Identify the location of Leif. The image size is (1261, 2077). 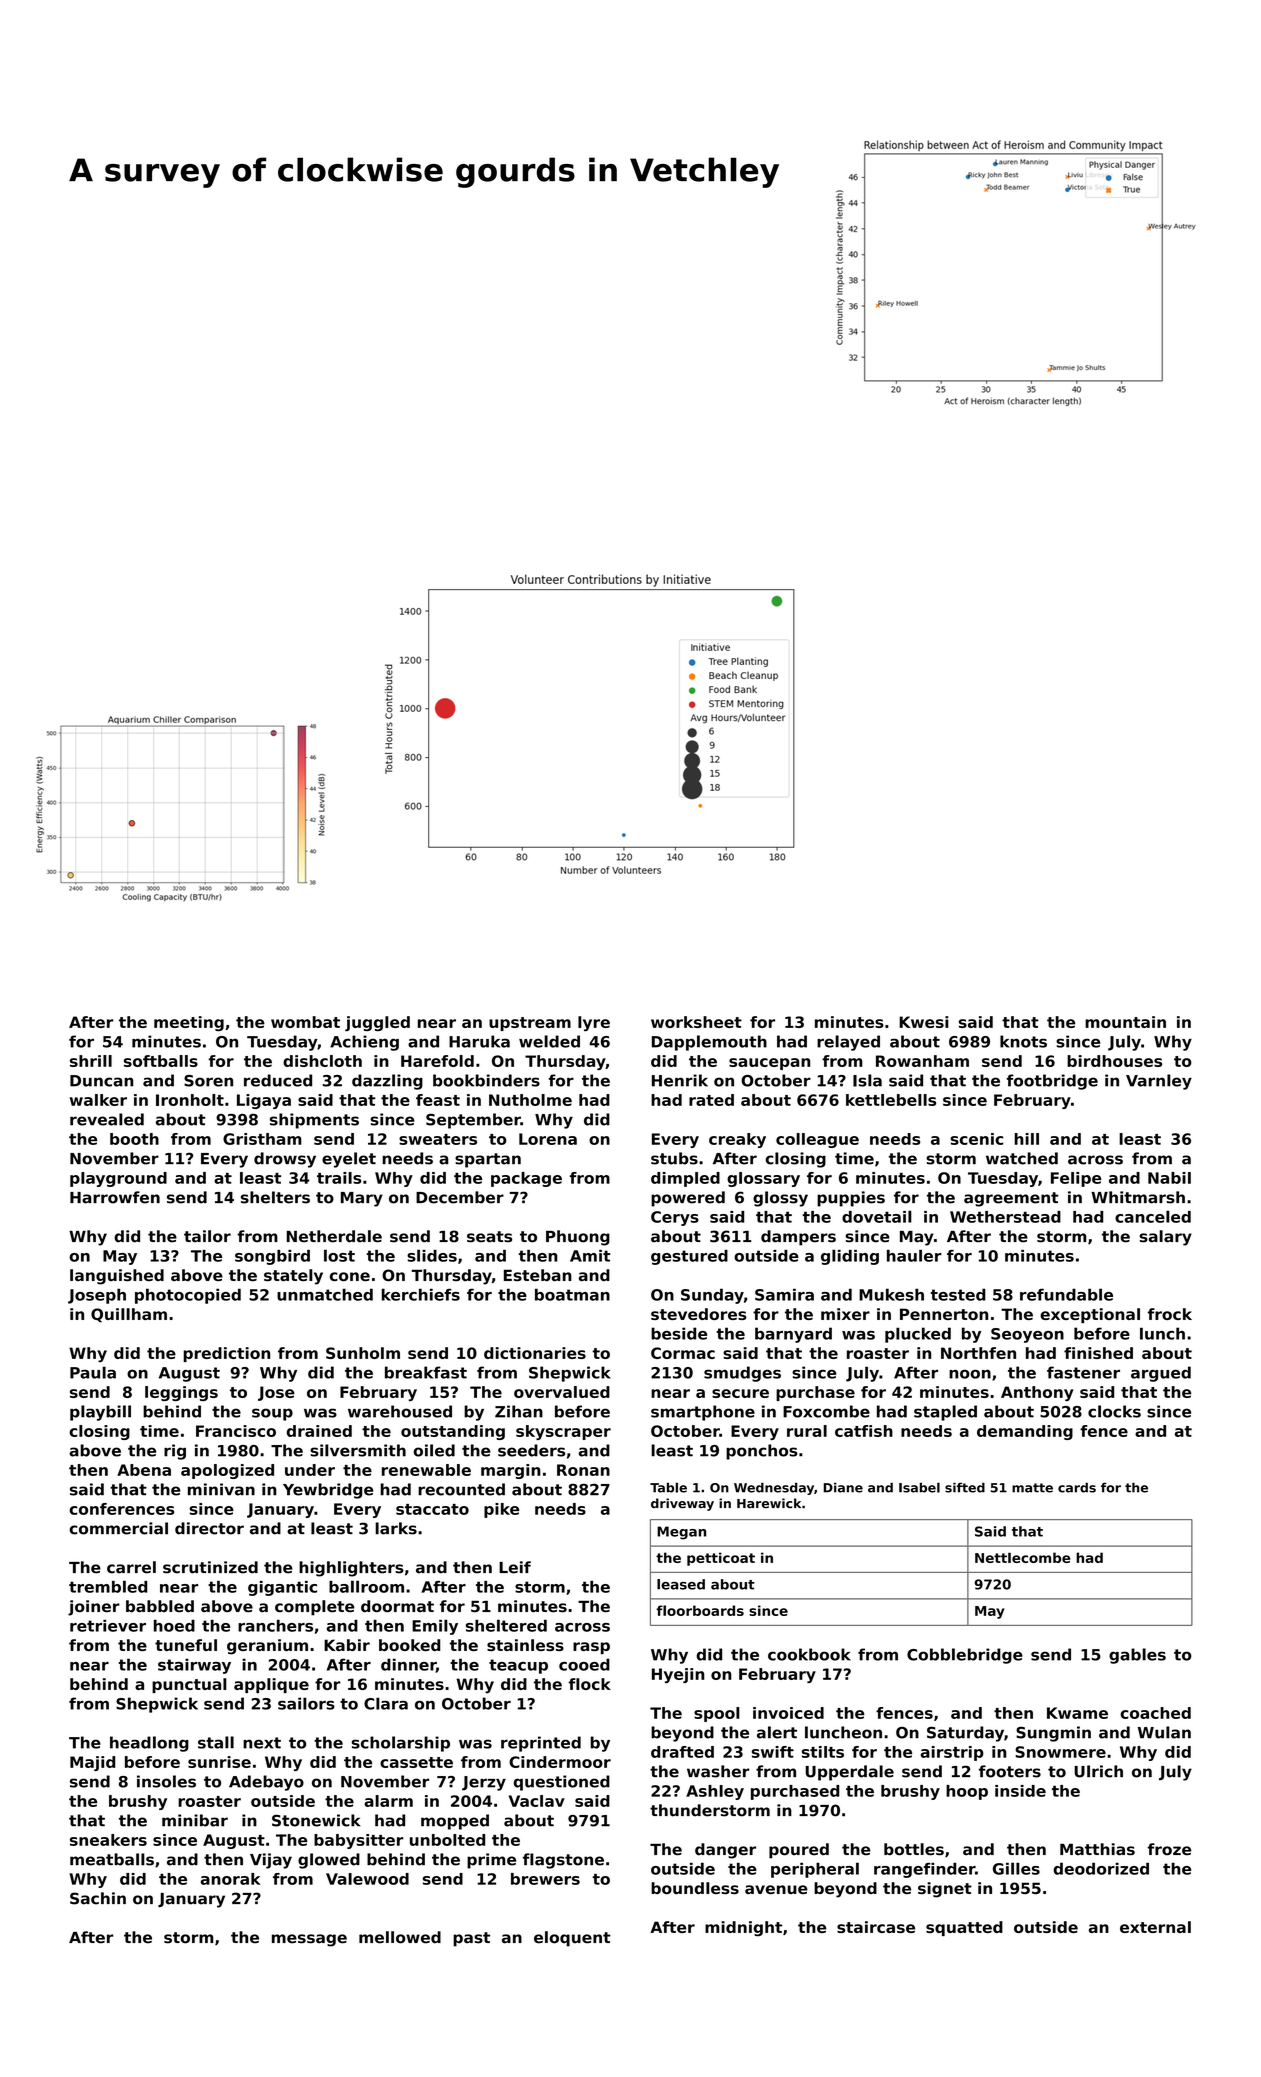
(515, 1567).
